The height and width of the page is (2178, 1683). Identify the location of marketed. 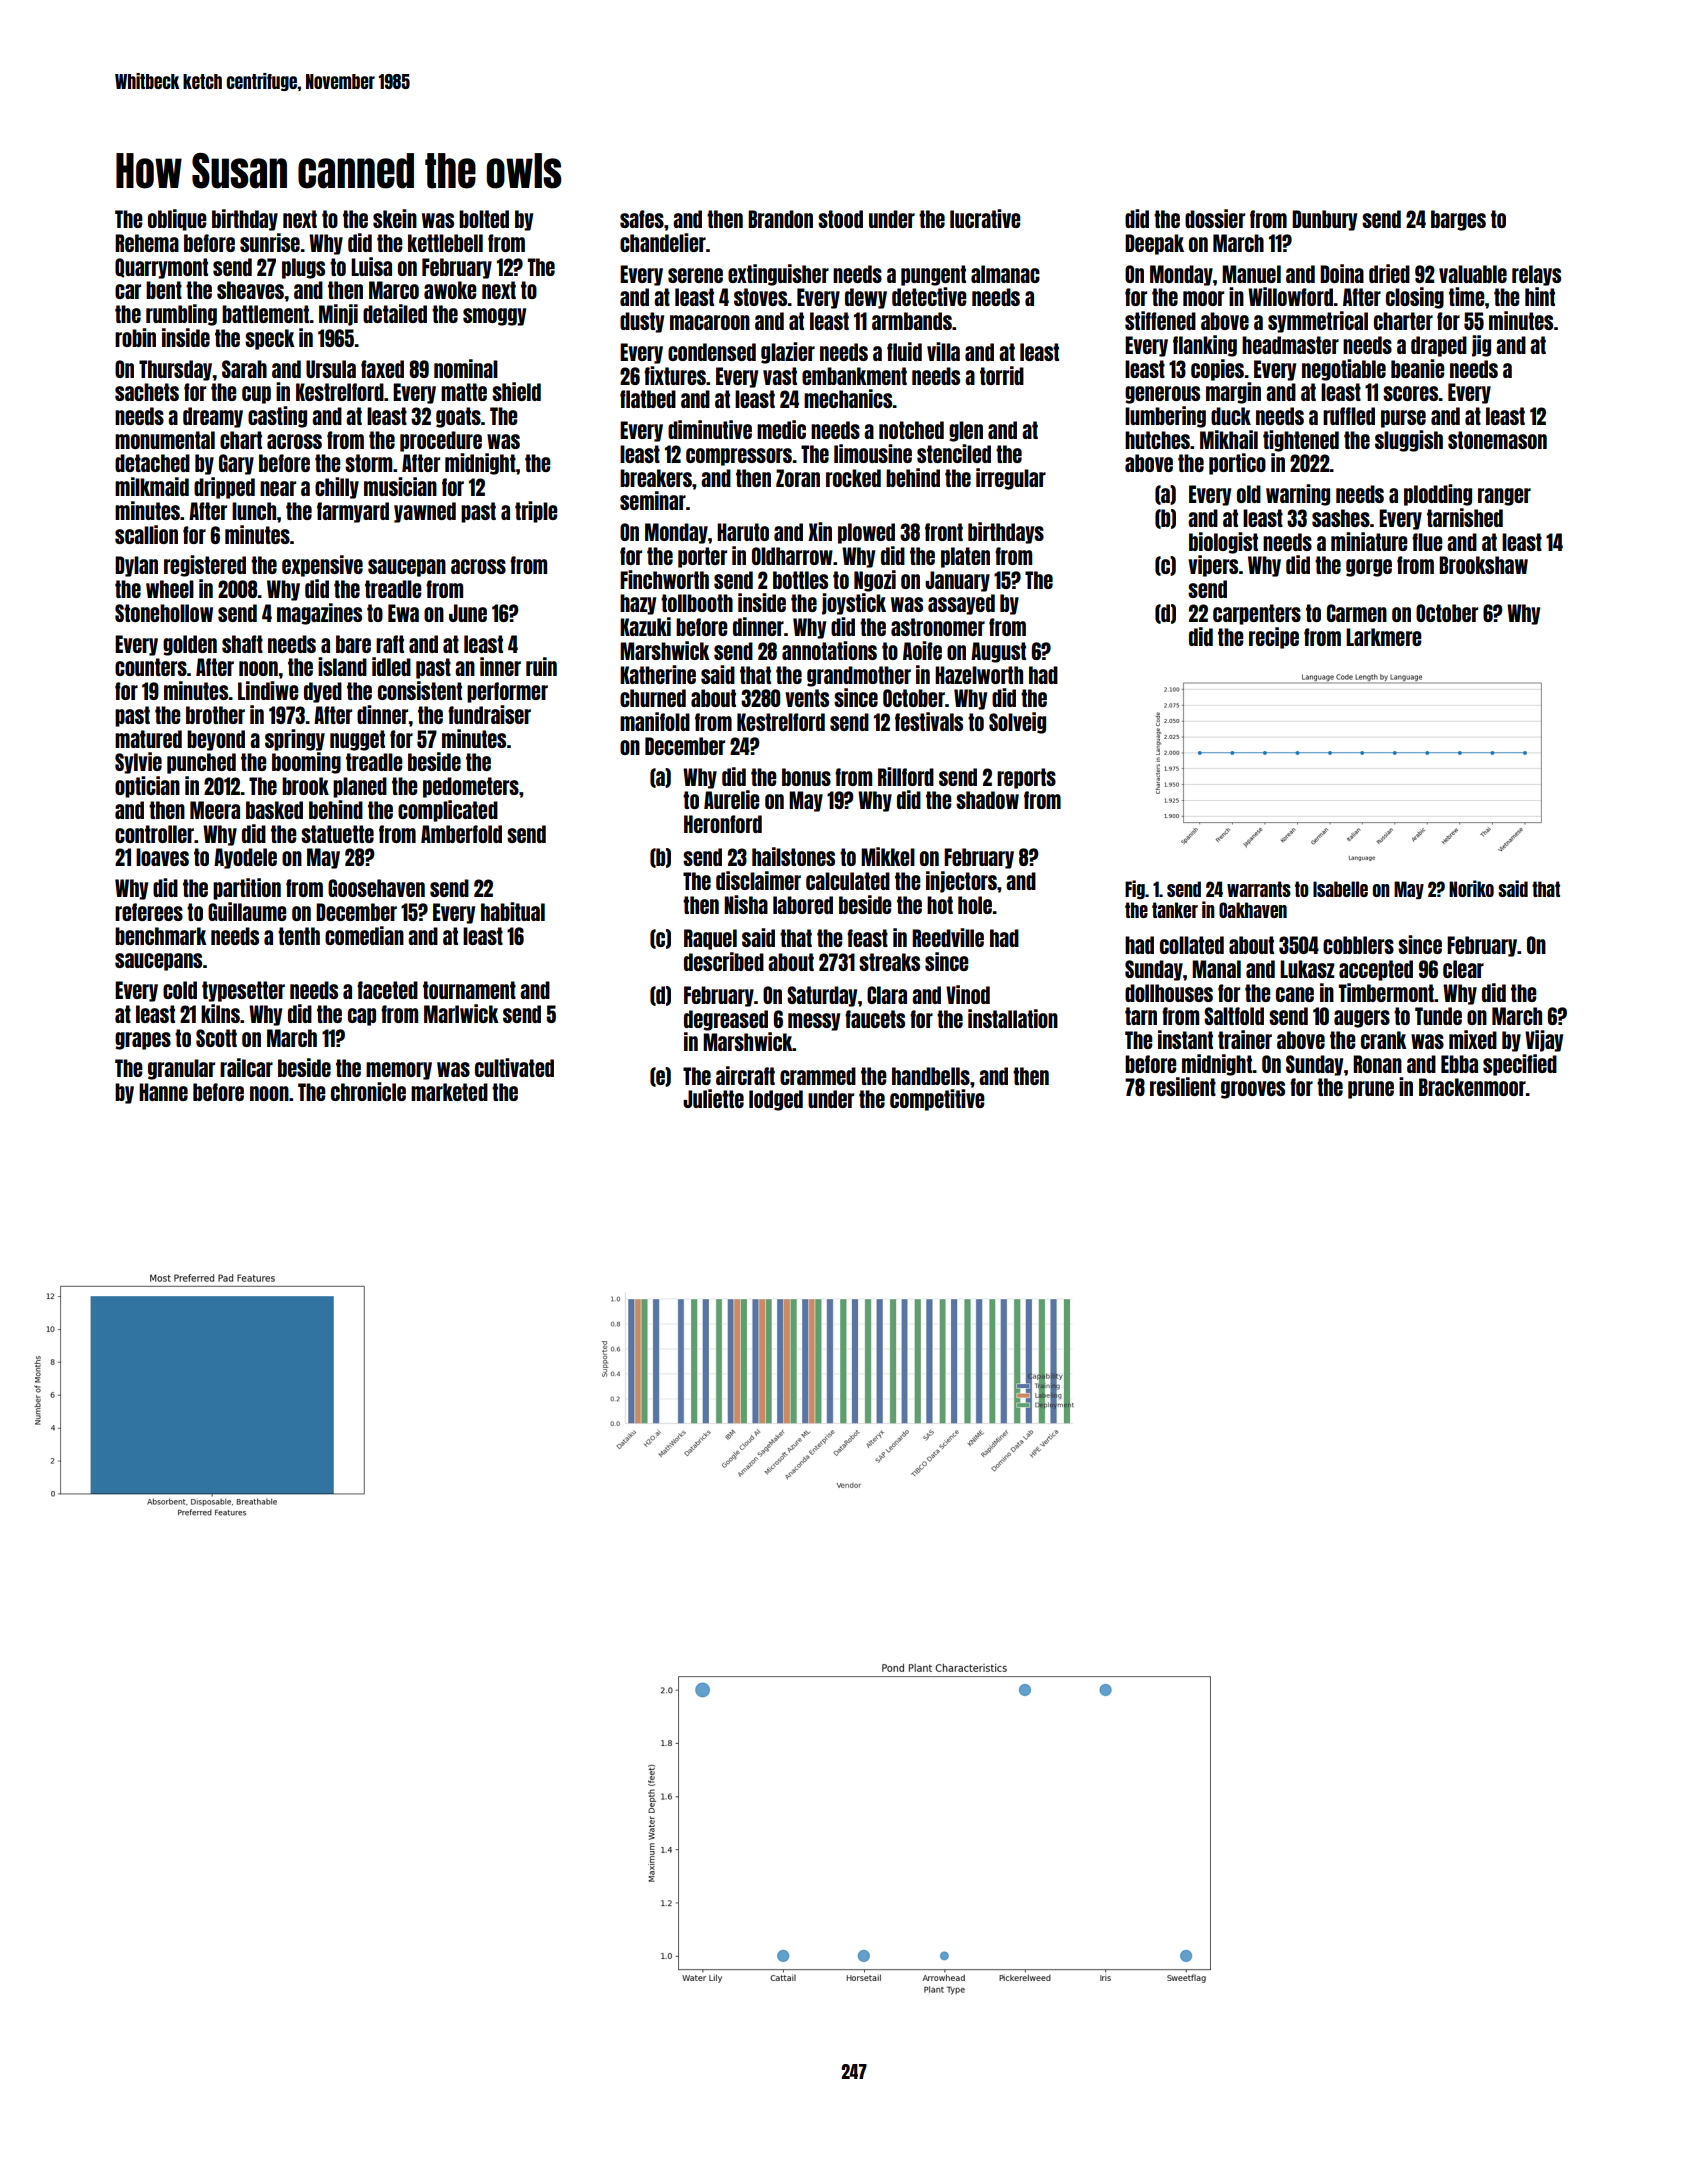
(449, 1092).
